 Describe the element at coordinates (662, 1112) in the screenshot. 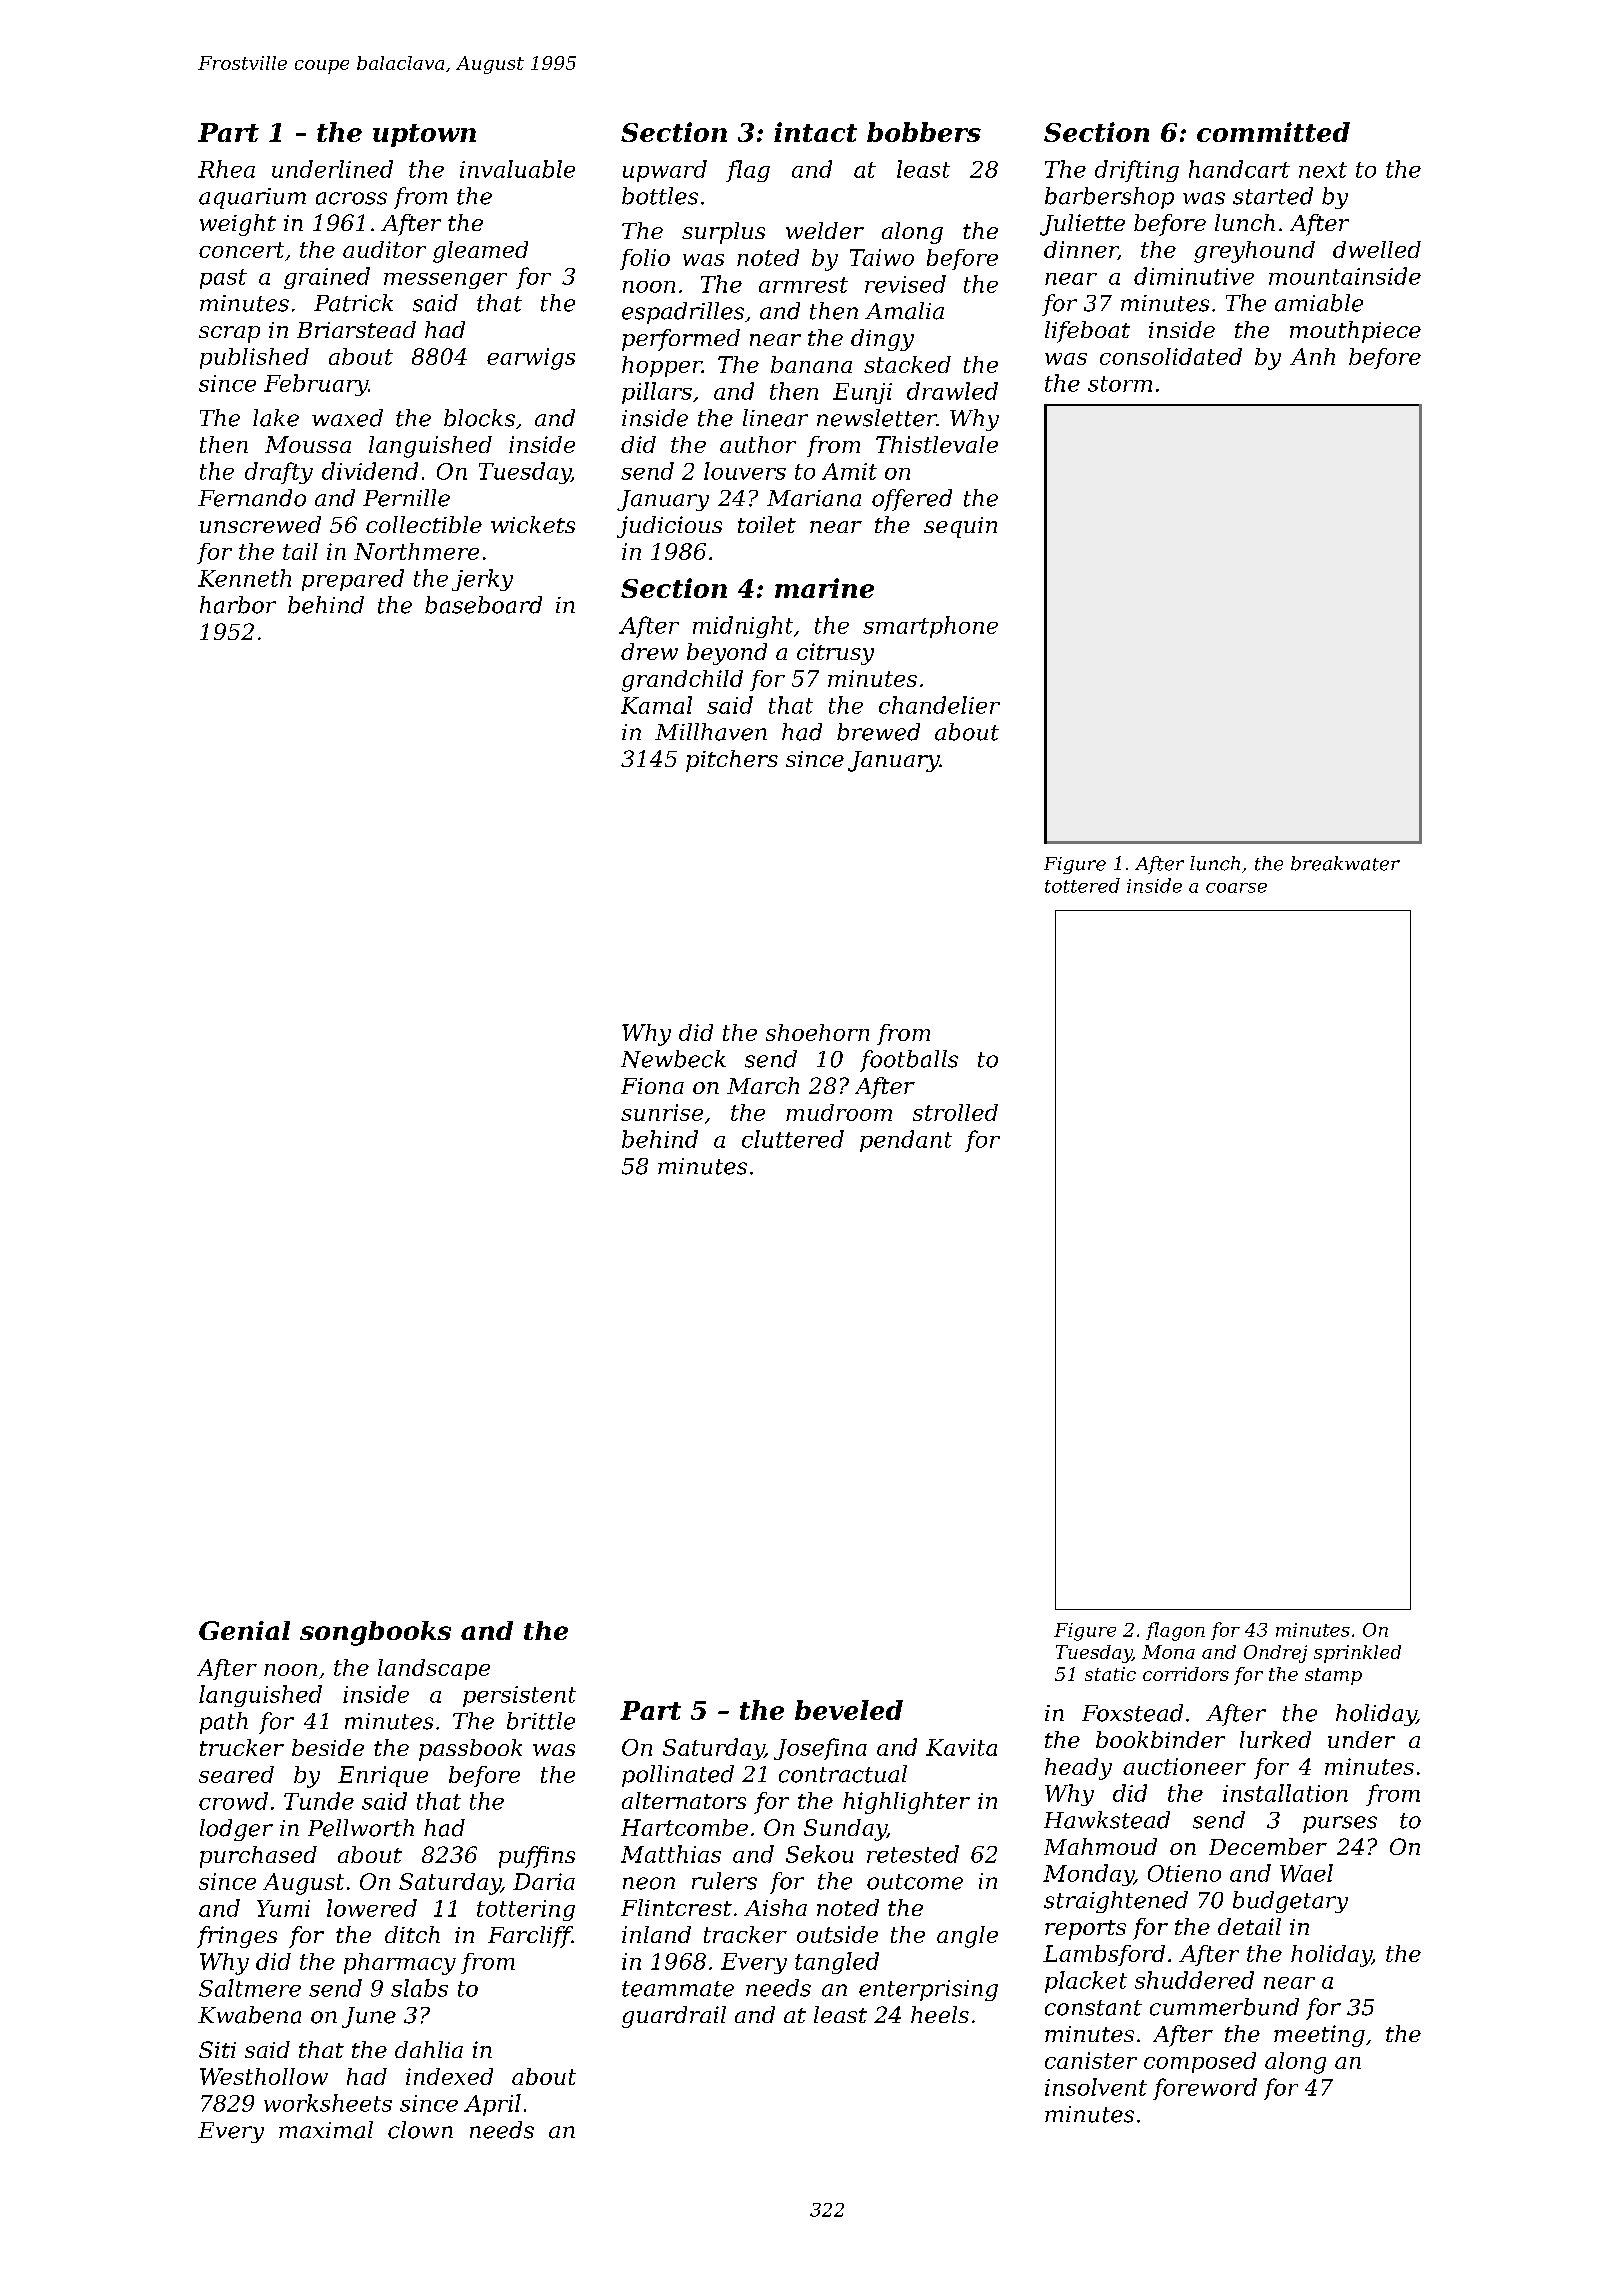

I see `sunrise` at that location.
